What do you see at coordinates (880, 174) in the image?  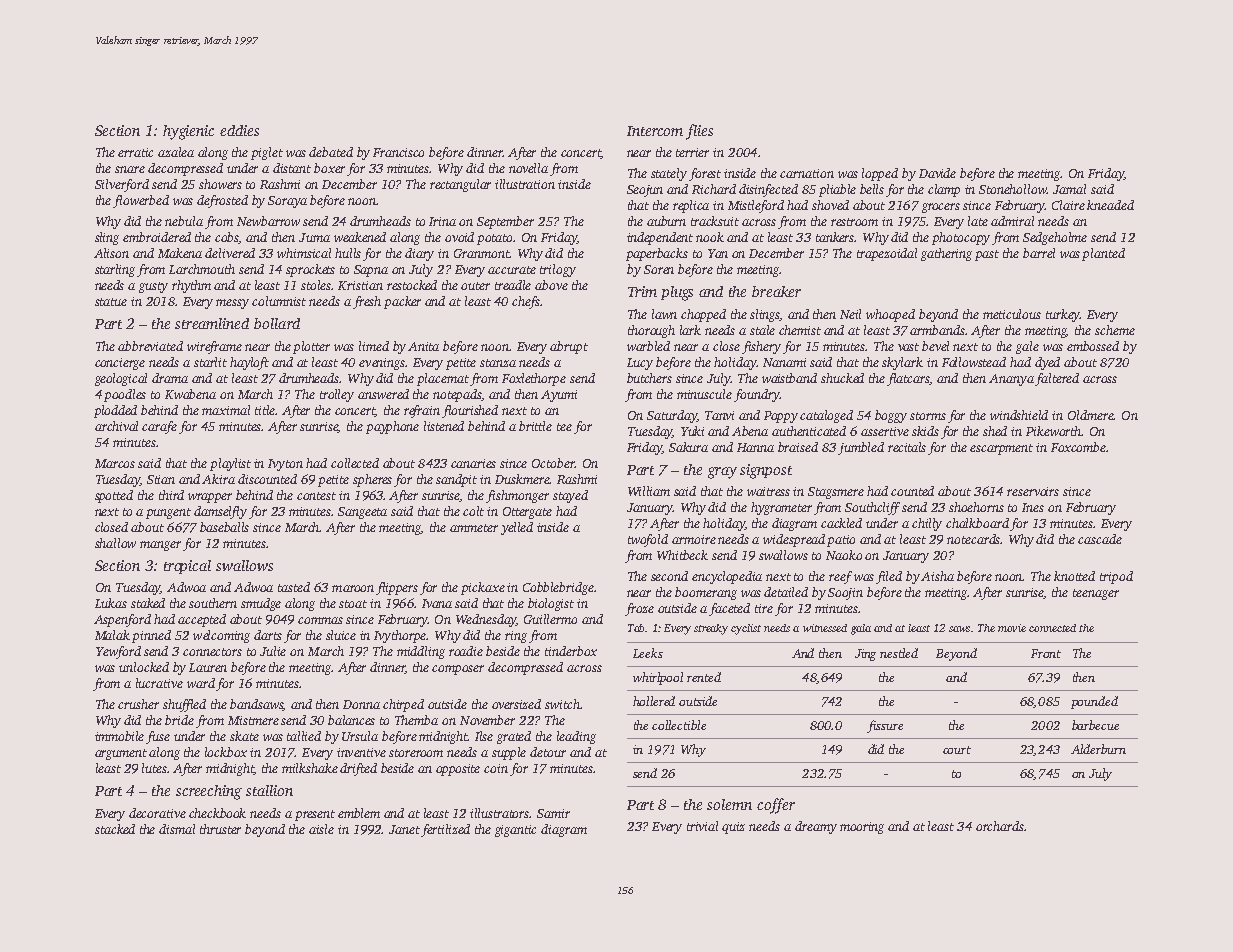 I see `lopped` at bounding box center [880, 174].
